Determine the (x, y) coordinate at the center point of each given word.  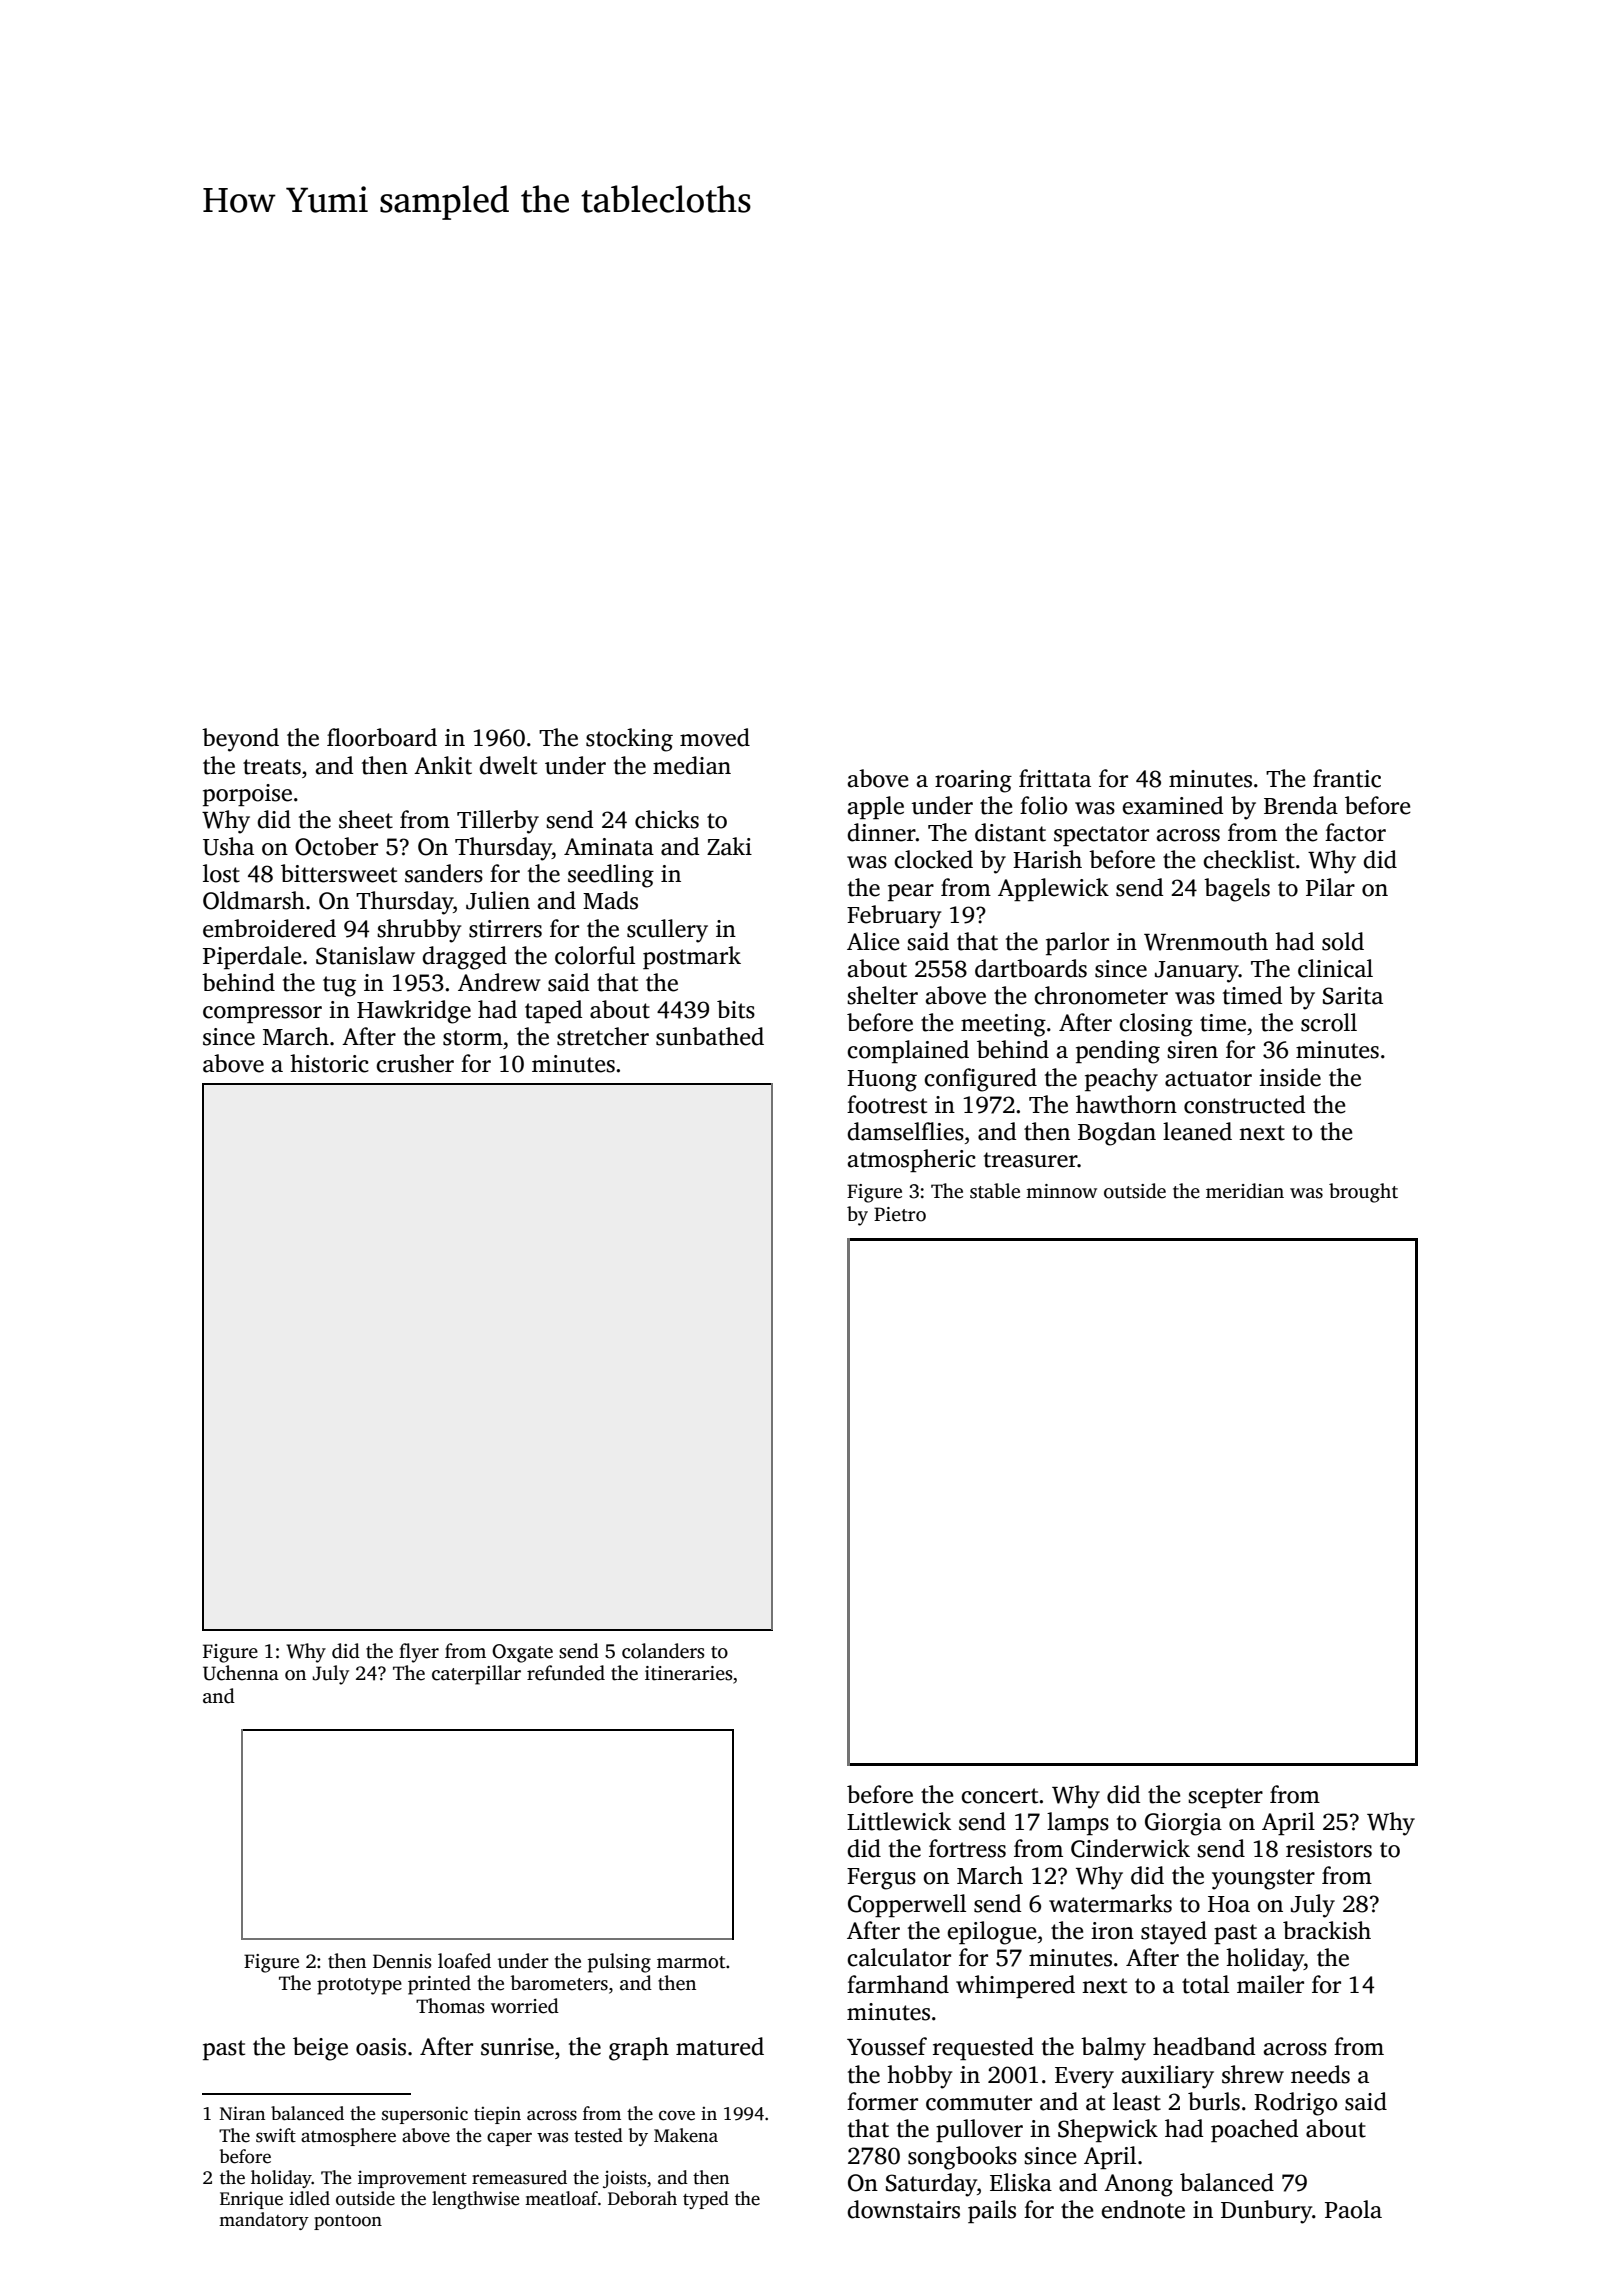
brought (1363, 1193)
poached (1254, 2130)
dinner (881, 832)
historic (329, 1063)
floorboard (382, 737)
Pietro (900, 1214)
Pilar (1330, 887)
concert (999, 1796)
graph (639, 2049)
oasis (381, 2047)
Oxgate (522, 1653)
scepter (1225, 1798)
